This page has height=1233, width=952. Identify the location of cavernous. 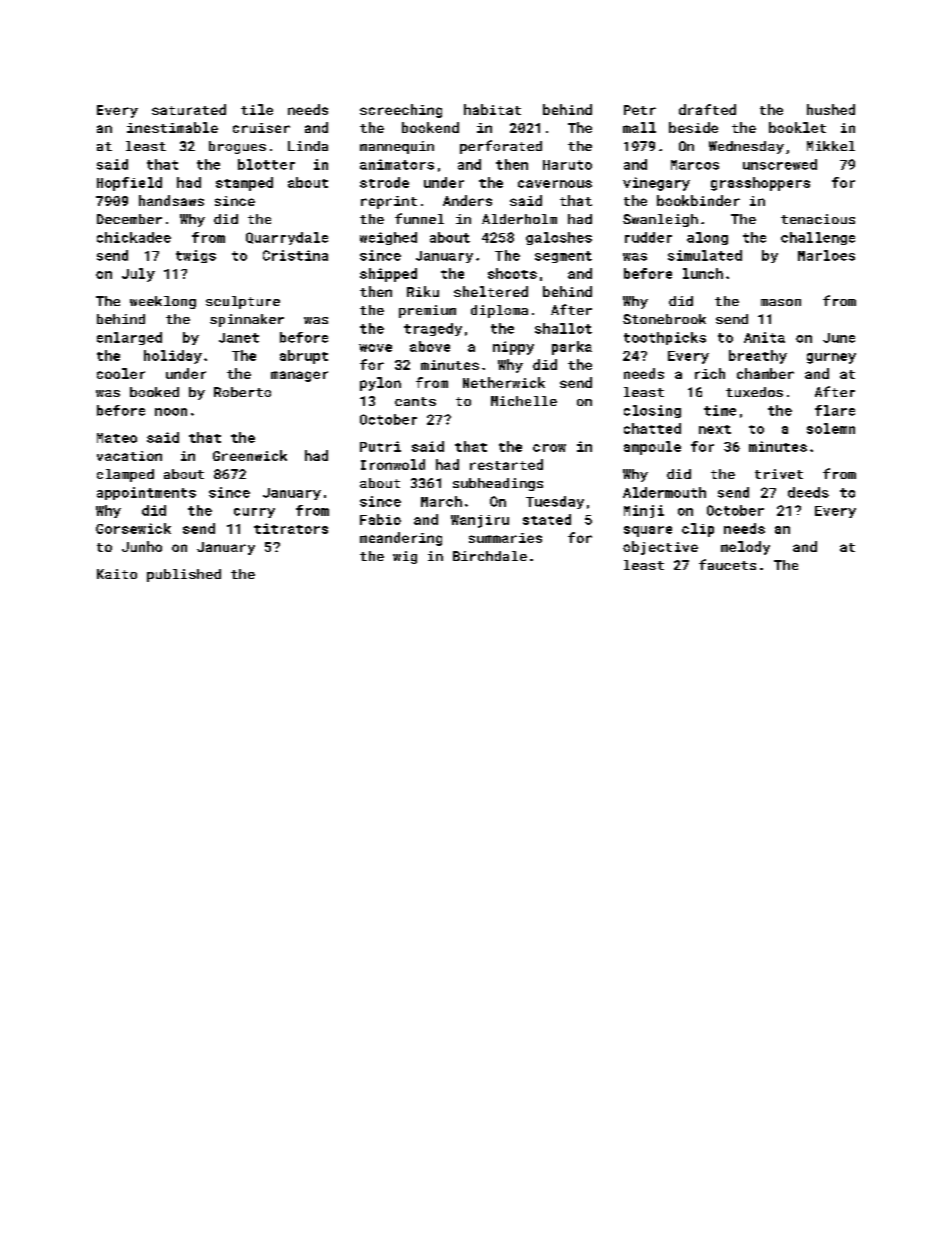
(555, 184).
